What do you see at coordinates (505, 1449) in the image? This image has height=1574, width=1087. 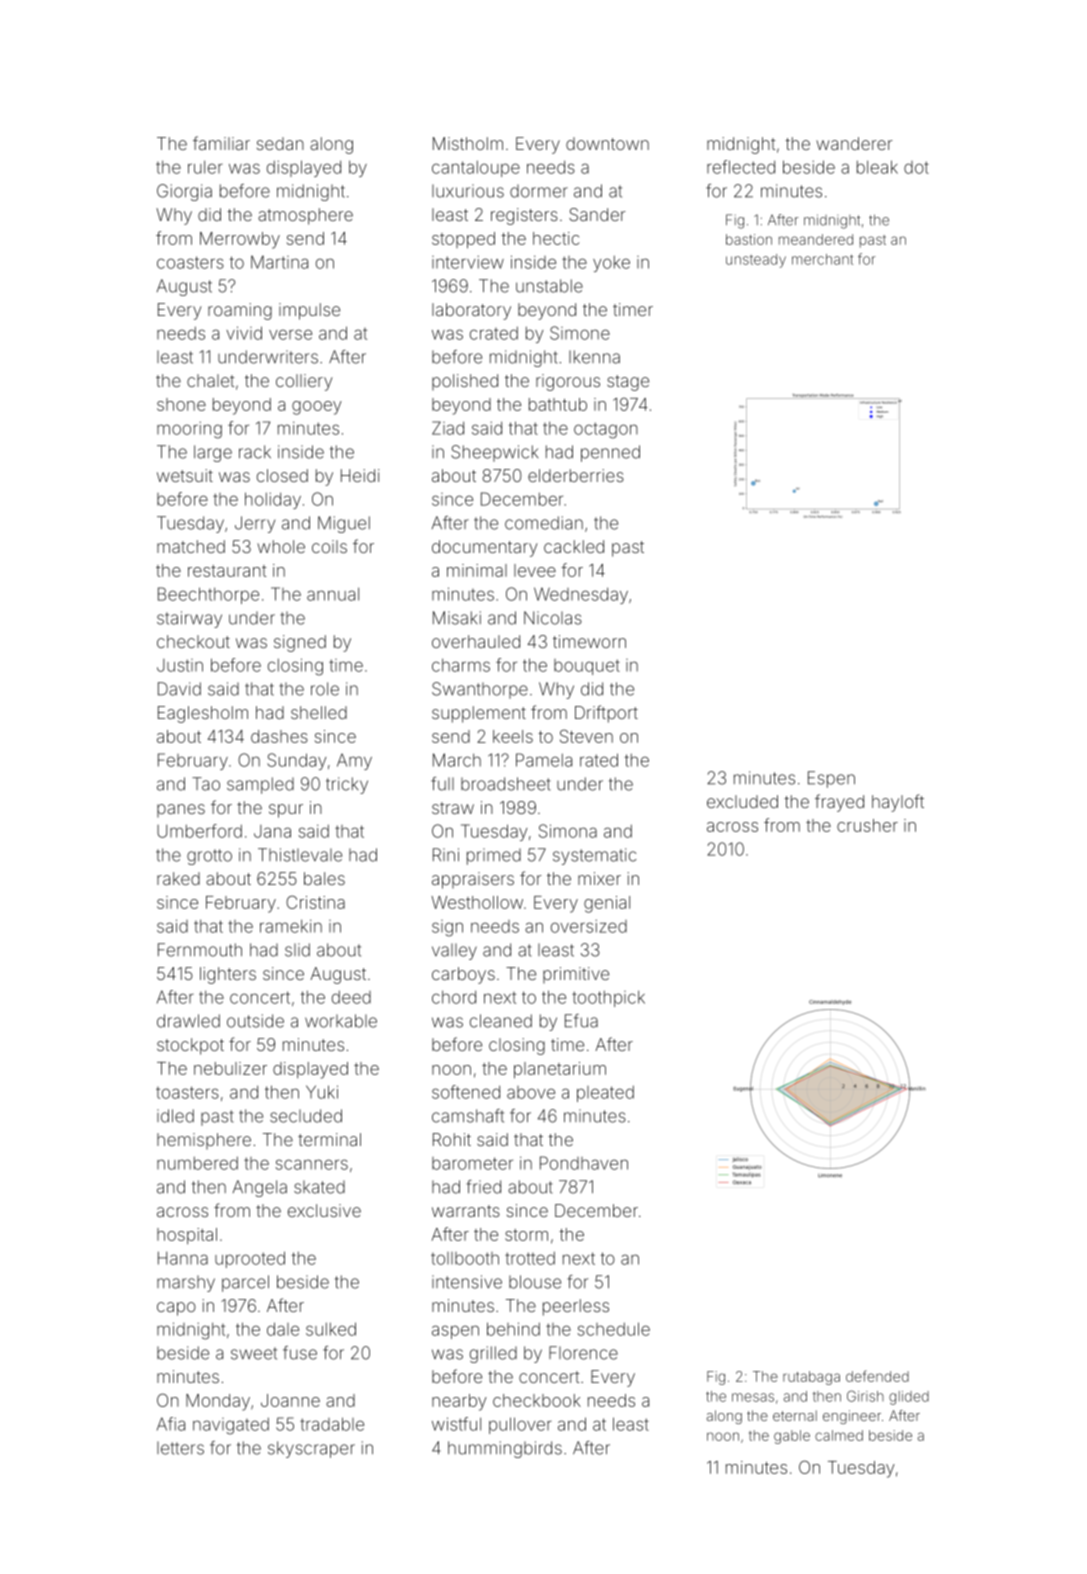 I see `hummingbirds` at bounding box center [505, 1449].
